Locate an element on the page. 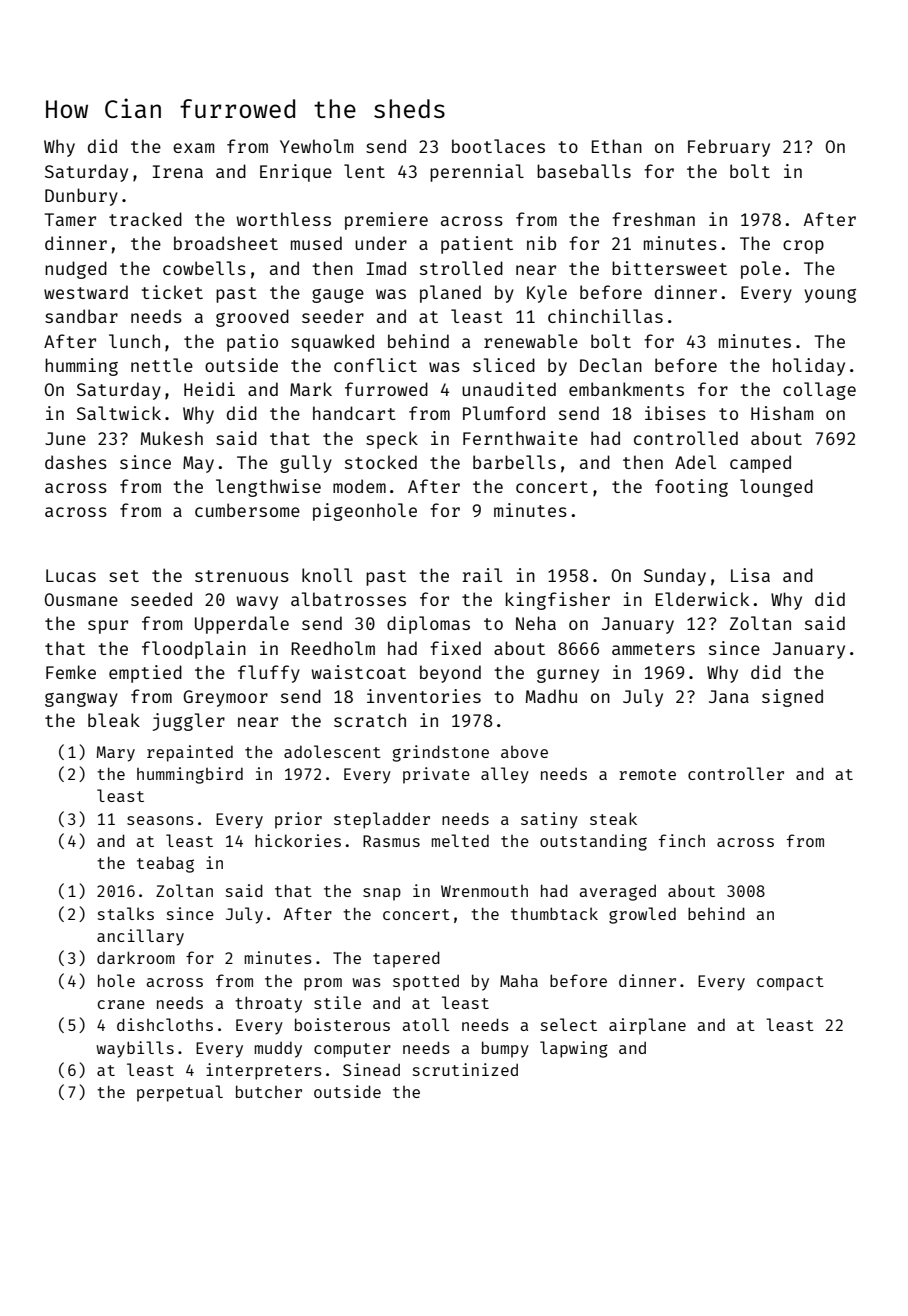 Image resolution: width=908 pixels, height=1316 pixels. Jana is located at coordinates (729, 696).
